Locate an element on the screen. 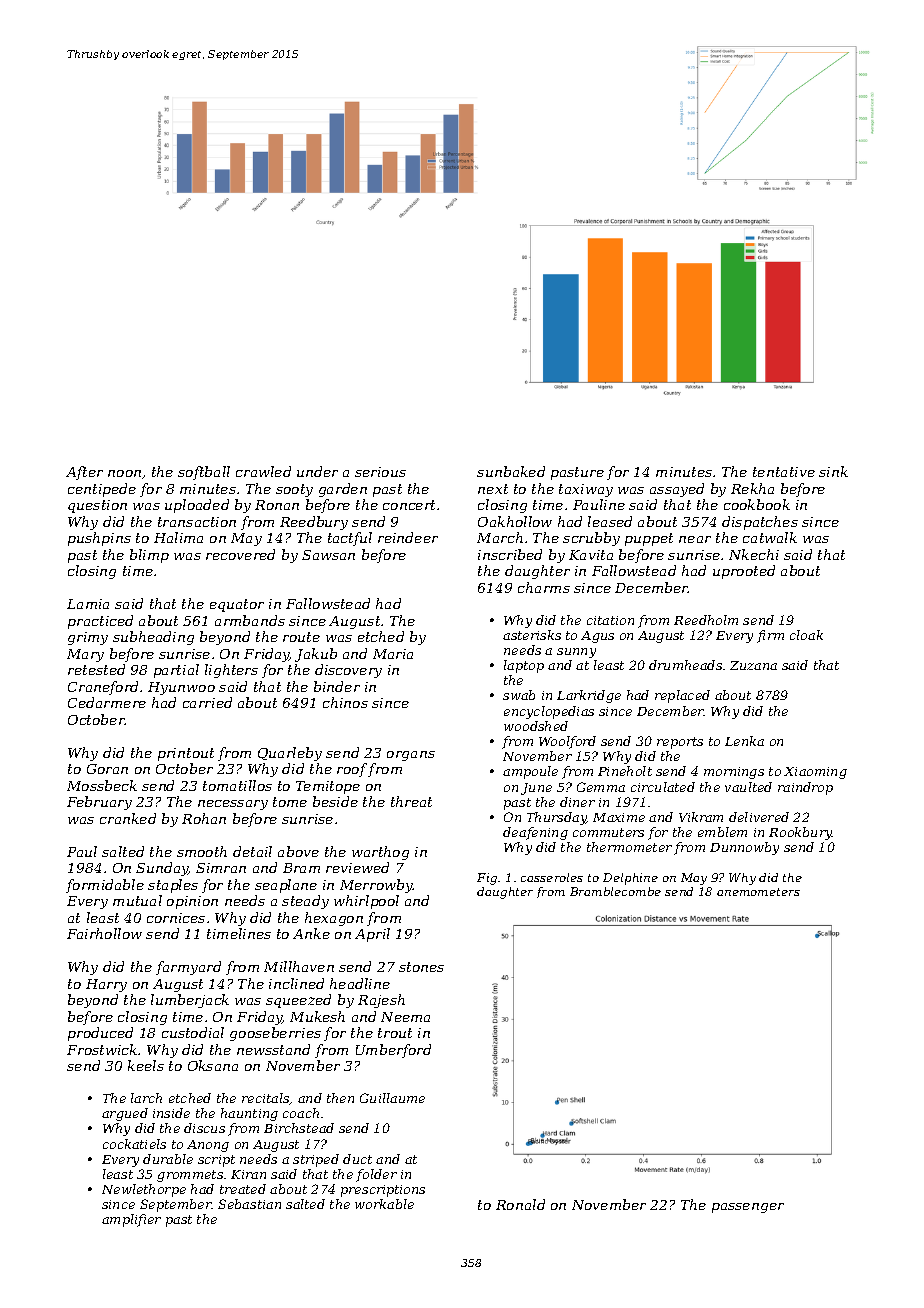 The height and width of the screenshot is (1308, 924). Goran is located at coordinates (107, 769).
